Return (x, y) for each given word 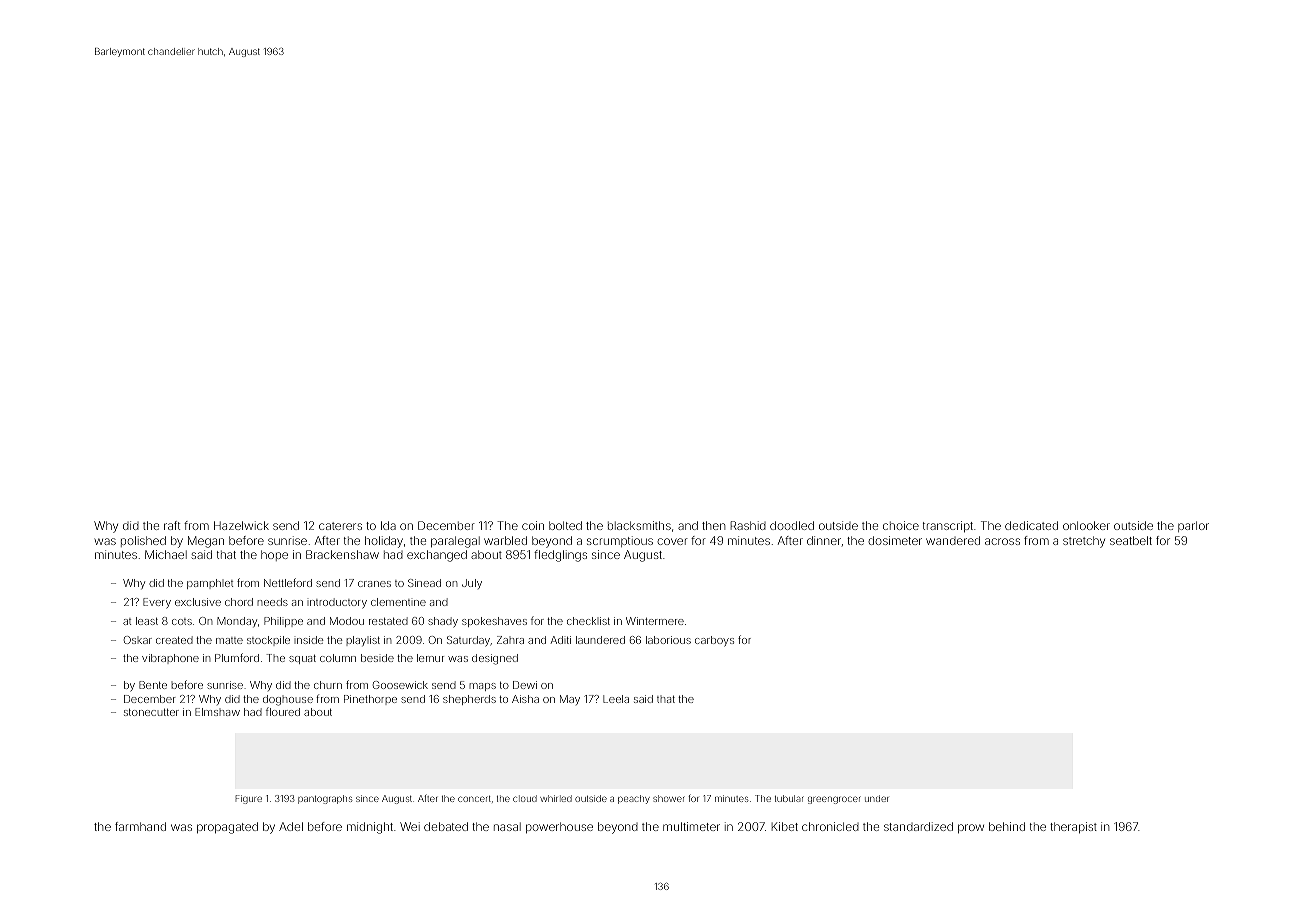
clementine (398, 602)
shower (669, 798)
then (713, 525)
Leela (616, 699)
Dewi (525, 685)
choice (901, 525)
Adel (291, 826)
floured (283, 711)
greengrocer (834, 800)
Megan (206, 542)
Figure (249, 799)
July (472, 584)
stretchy (1084, 542)
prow (971, 828)
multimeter (691, 826)
